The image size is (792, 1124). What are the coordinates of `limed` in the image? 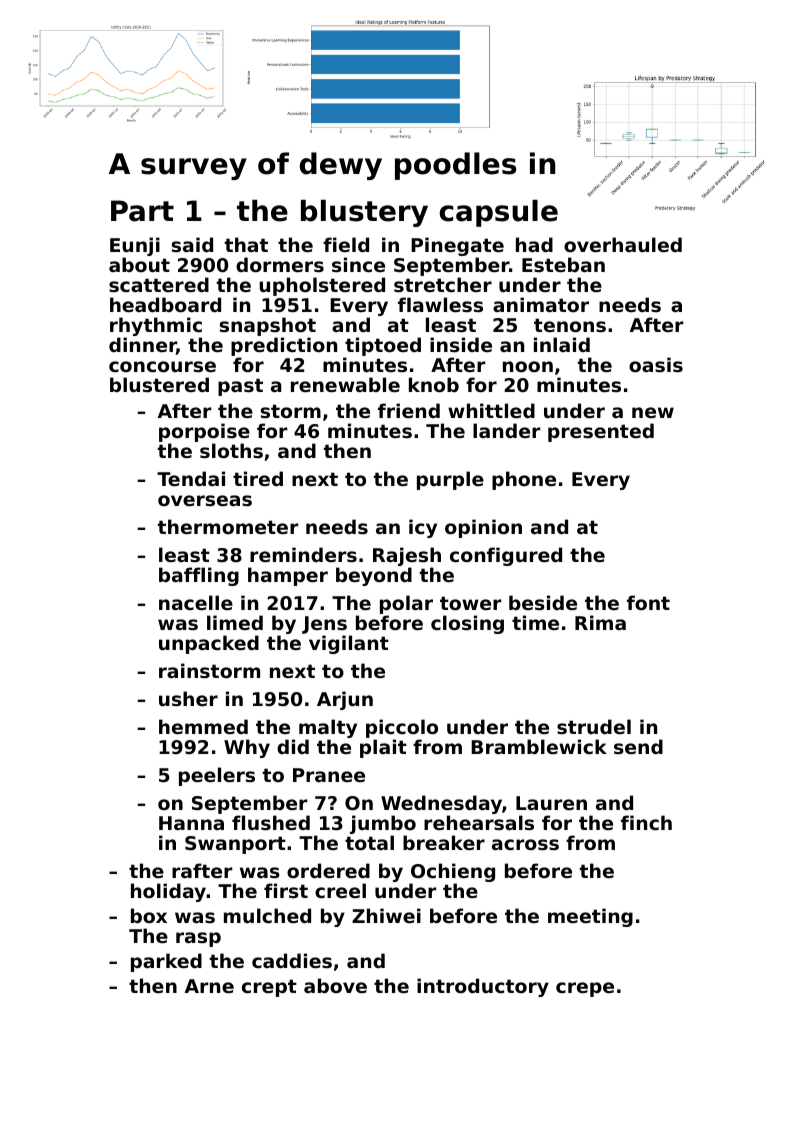 It's located at (235, 622).
